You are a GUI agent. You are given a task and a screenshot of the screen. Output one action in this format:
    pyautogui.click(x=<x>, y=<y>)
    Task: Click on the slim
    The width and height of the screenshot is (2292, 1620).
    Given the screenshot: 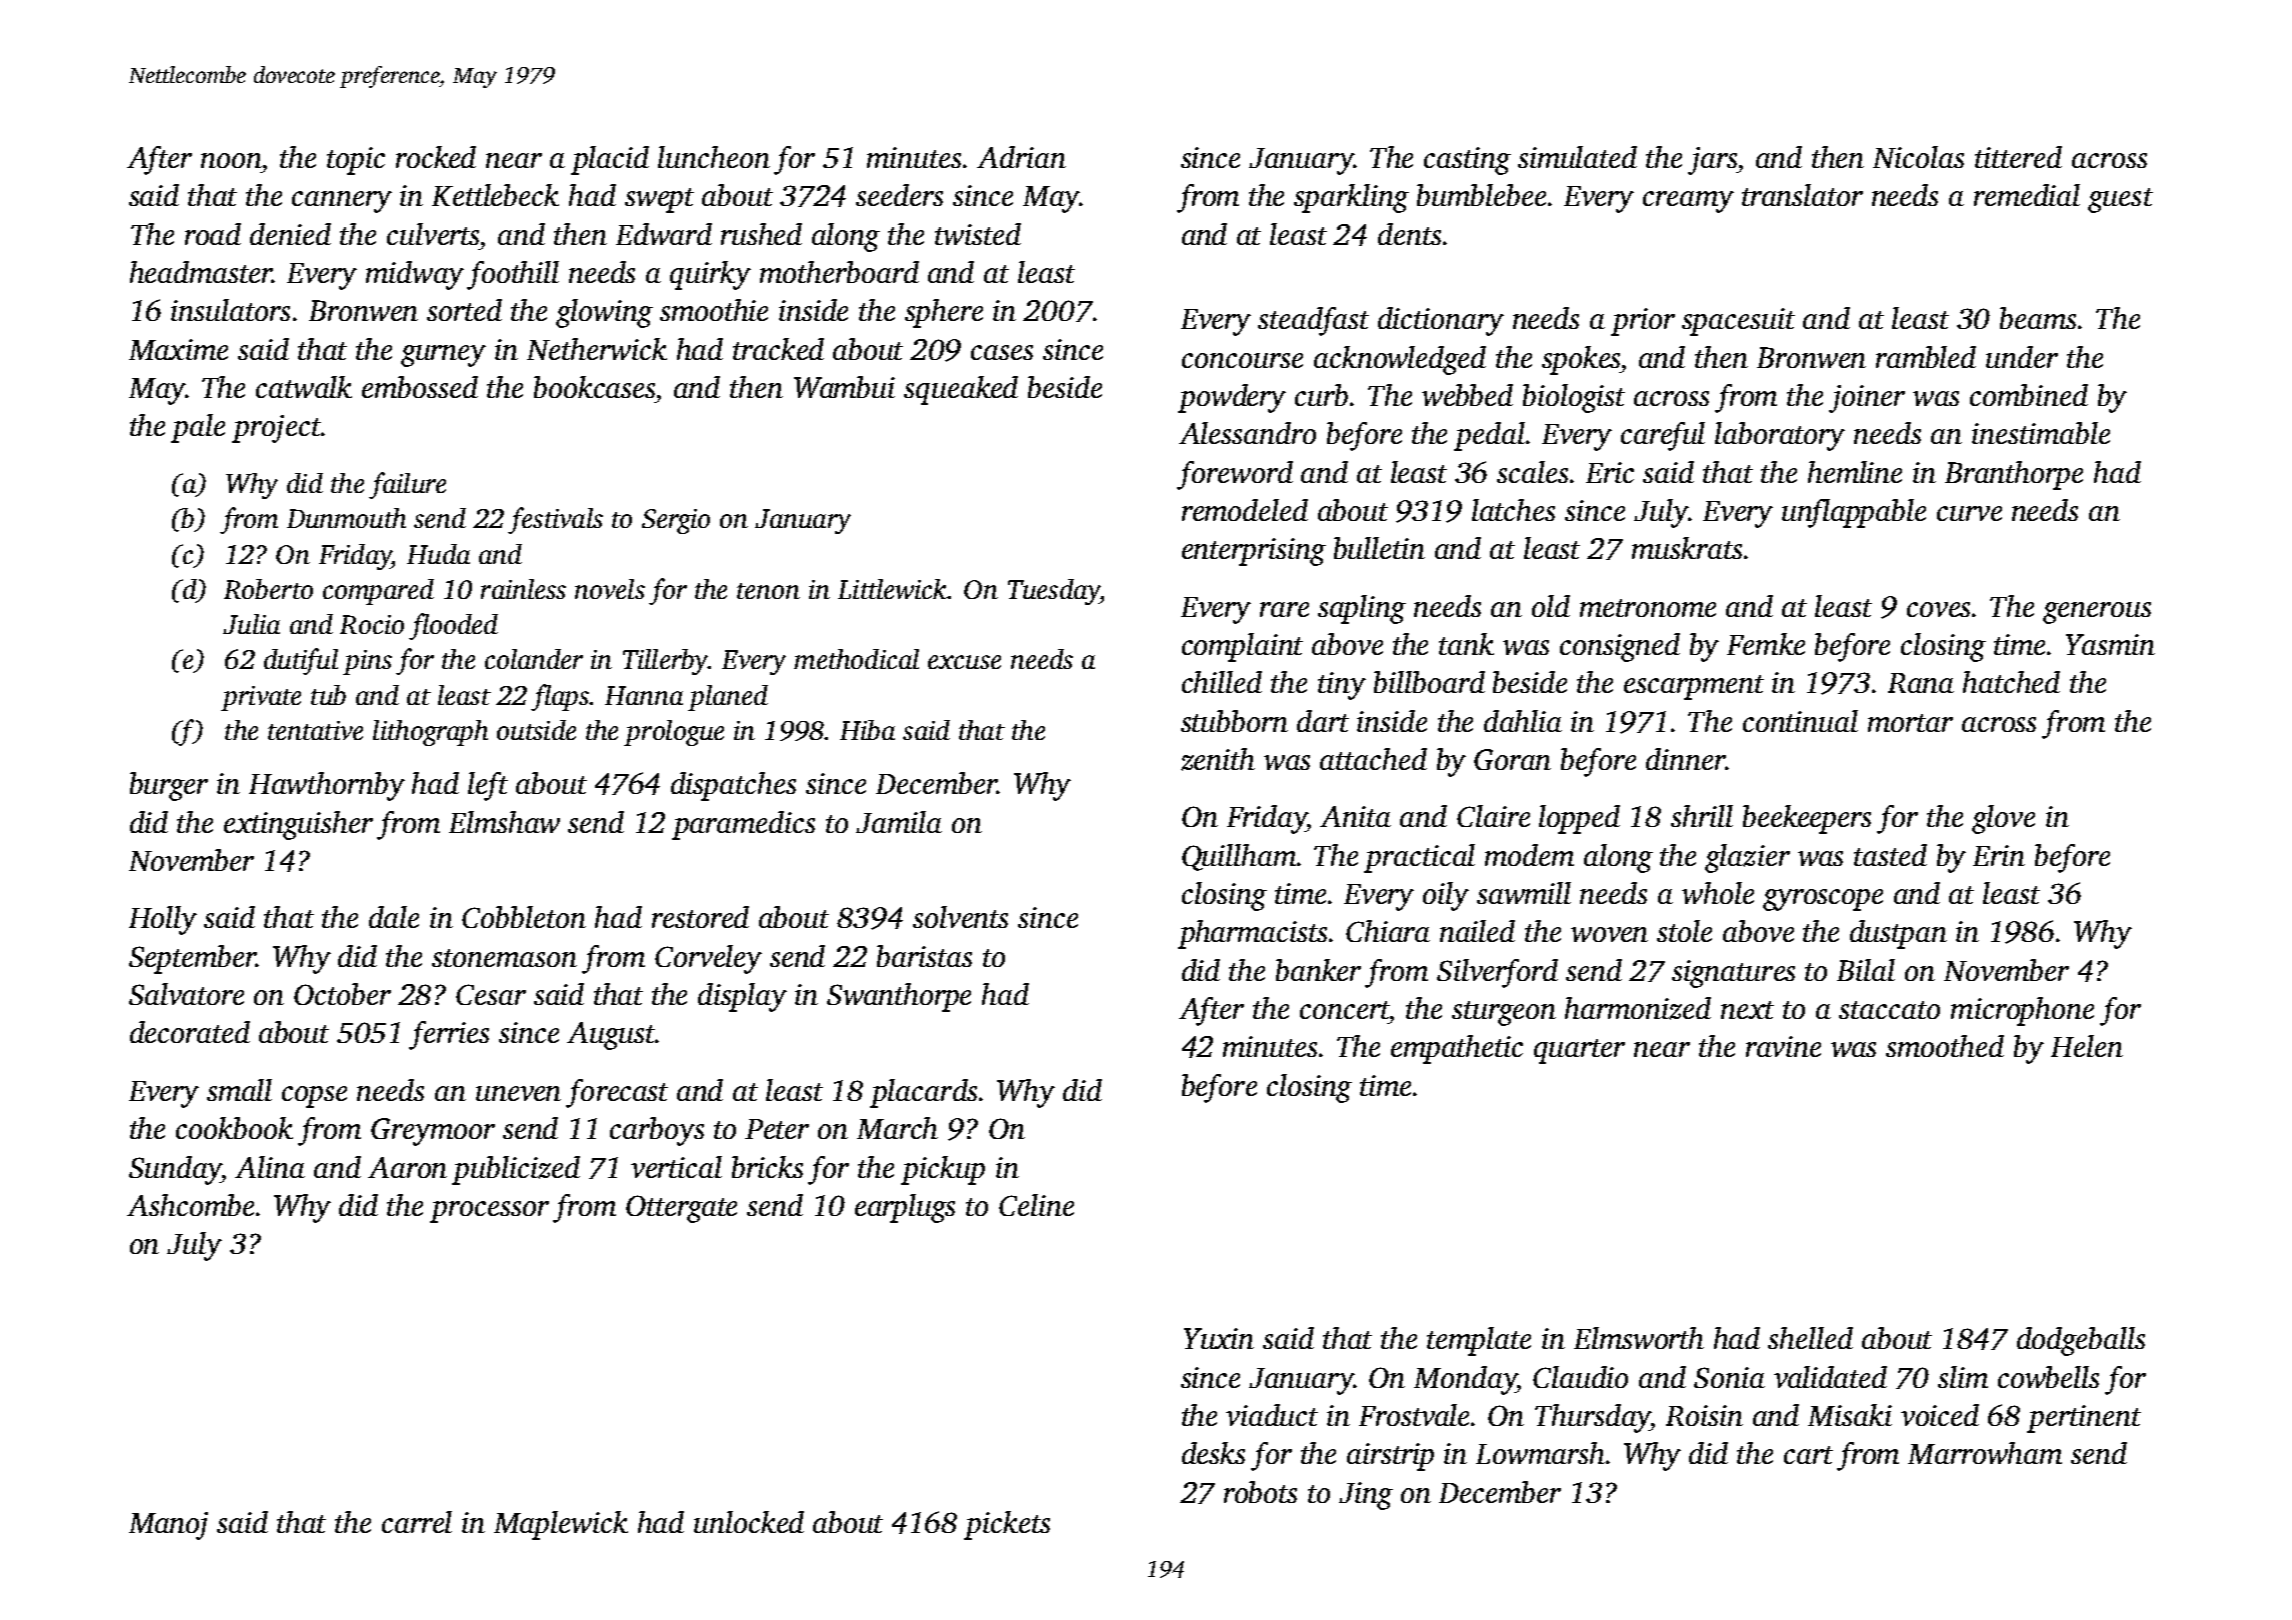 What is the action you would take?
    pyautogui.click(x=1963, y=1377)
